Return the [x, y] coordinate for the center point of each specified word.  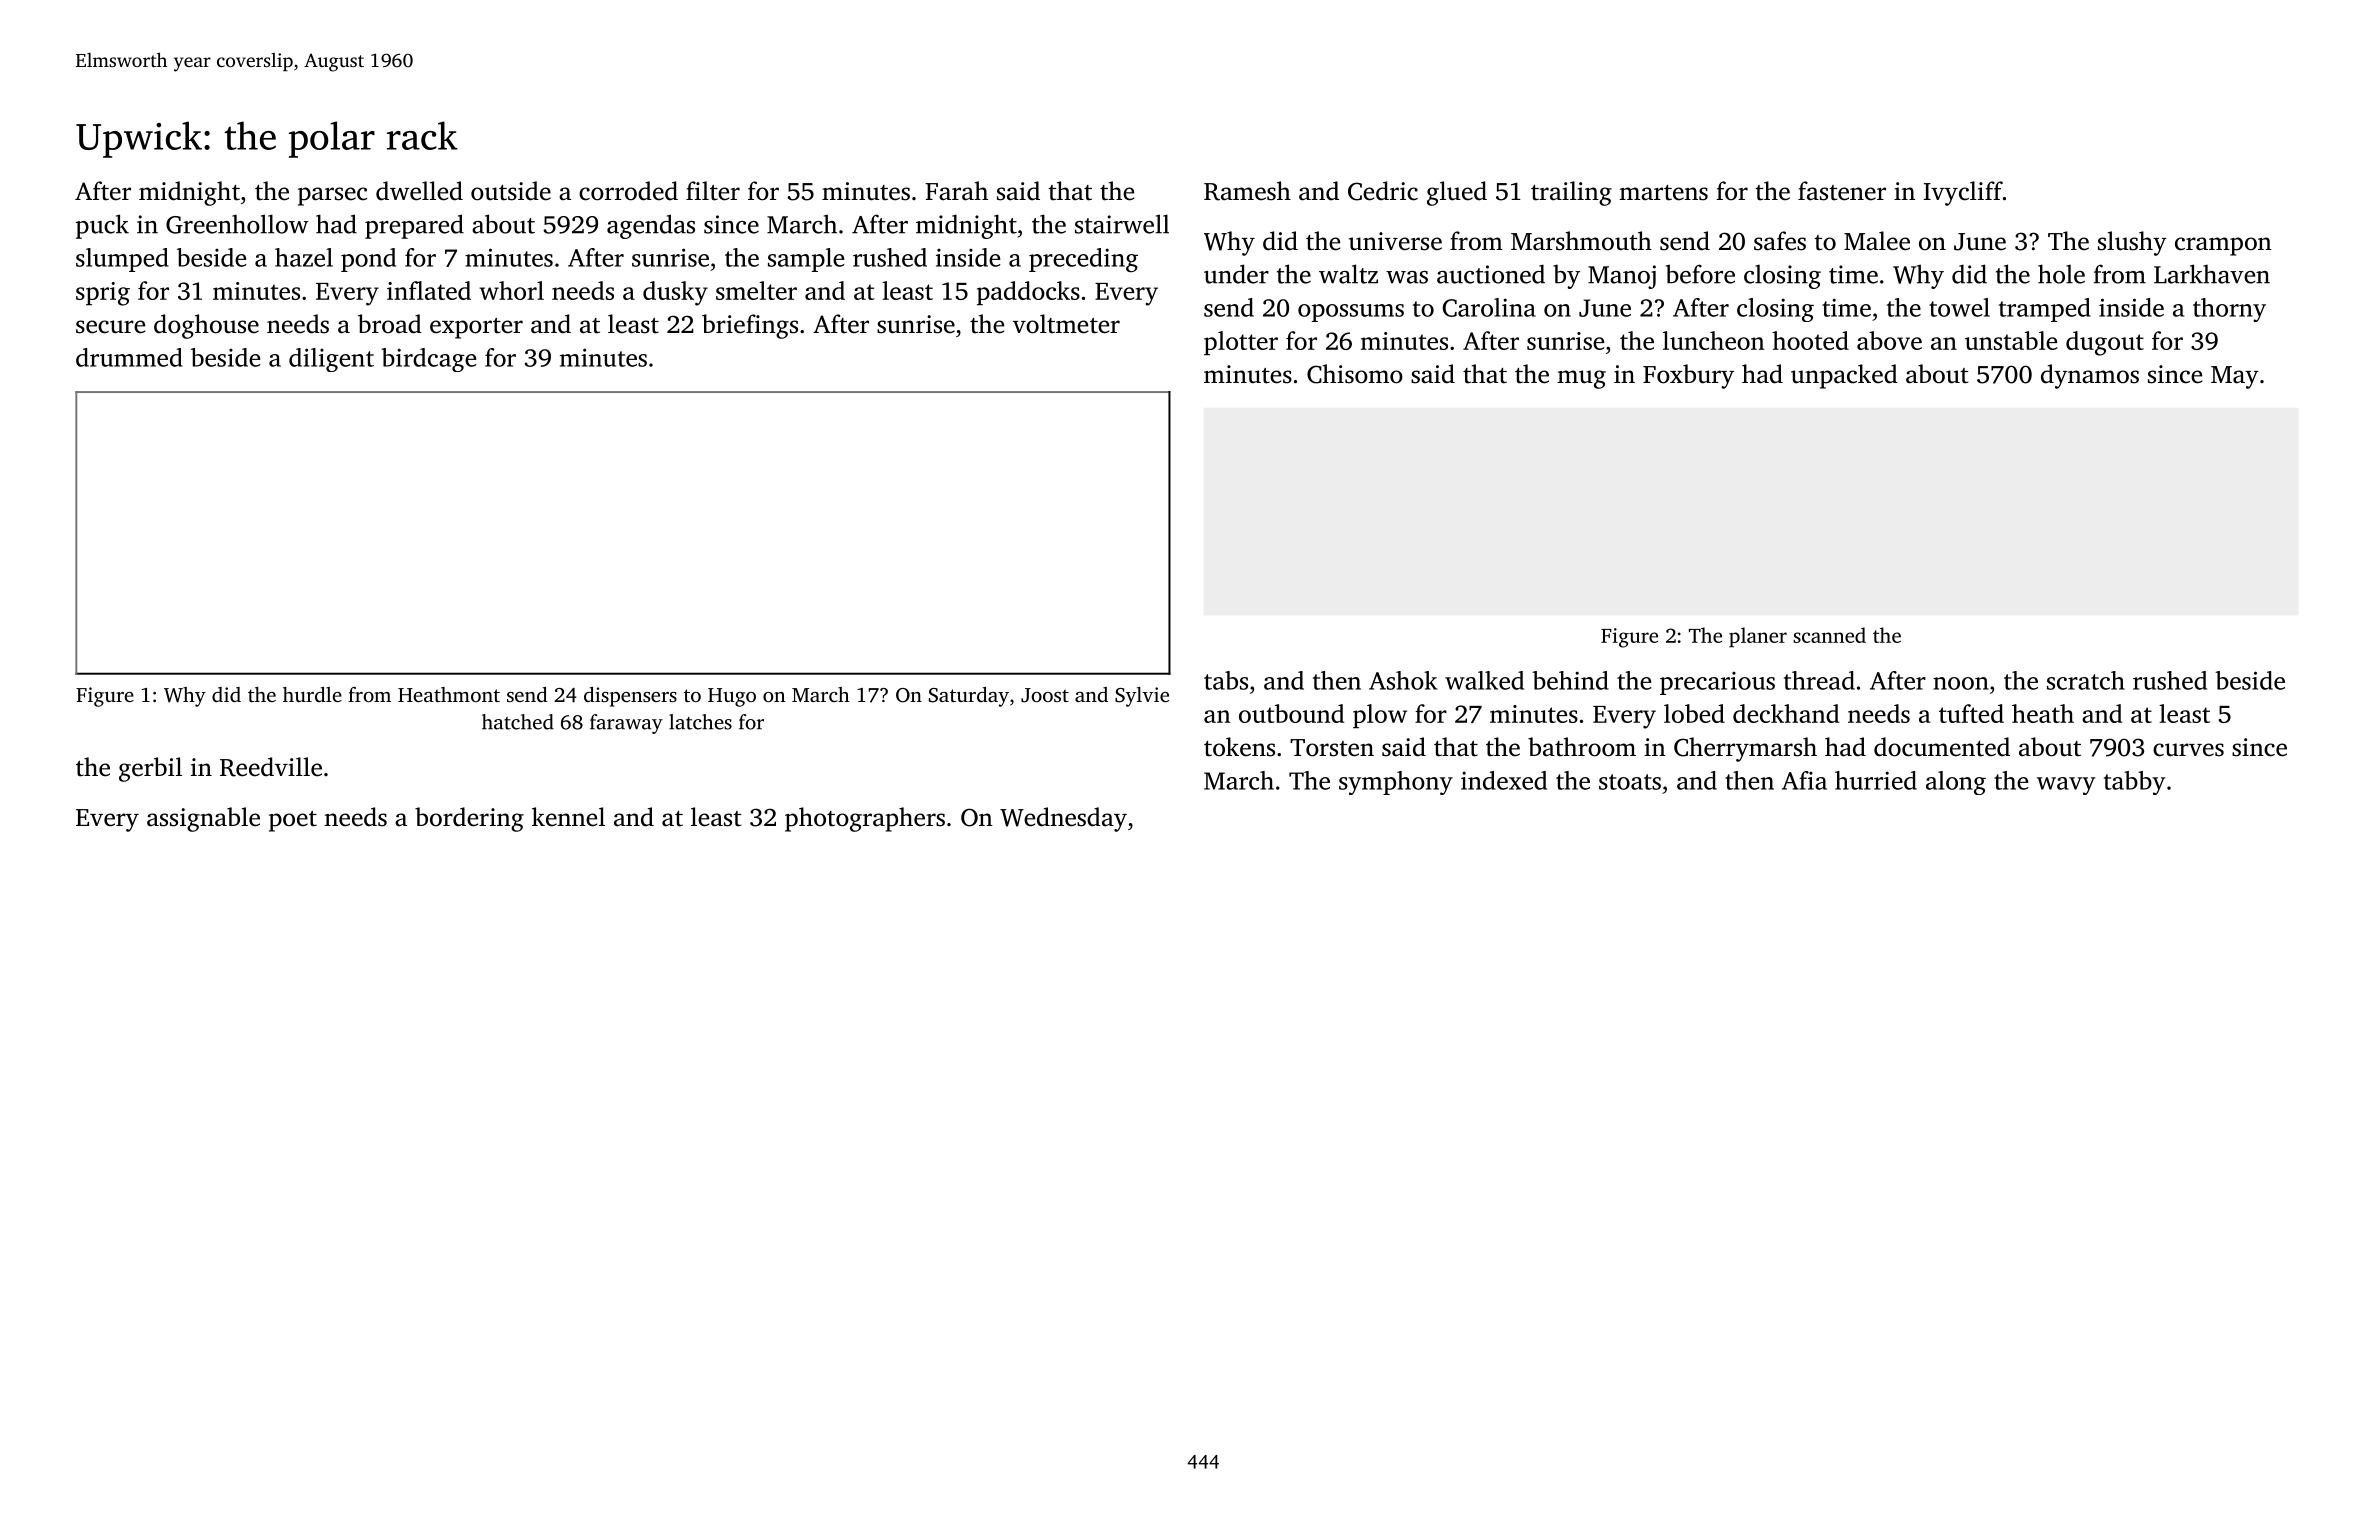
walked [1484, 680]
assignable [203, 819]
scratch [2086, 680]
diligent [331, 360]
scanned [1829, 635]
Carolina [1489, 307]
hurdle [312, 694]
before [1700, 274]
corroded [628, 191]
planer [1758, 637]
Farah [956, 191]
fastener [1842, 191]
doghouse [206, 326]
